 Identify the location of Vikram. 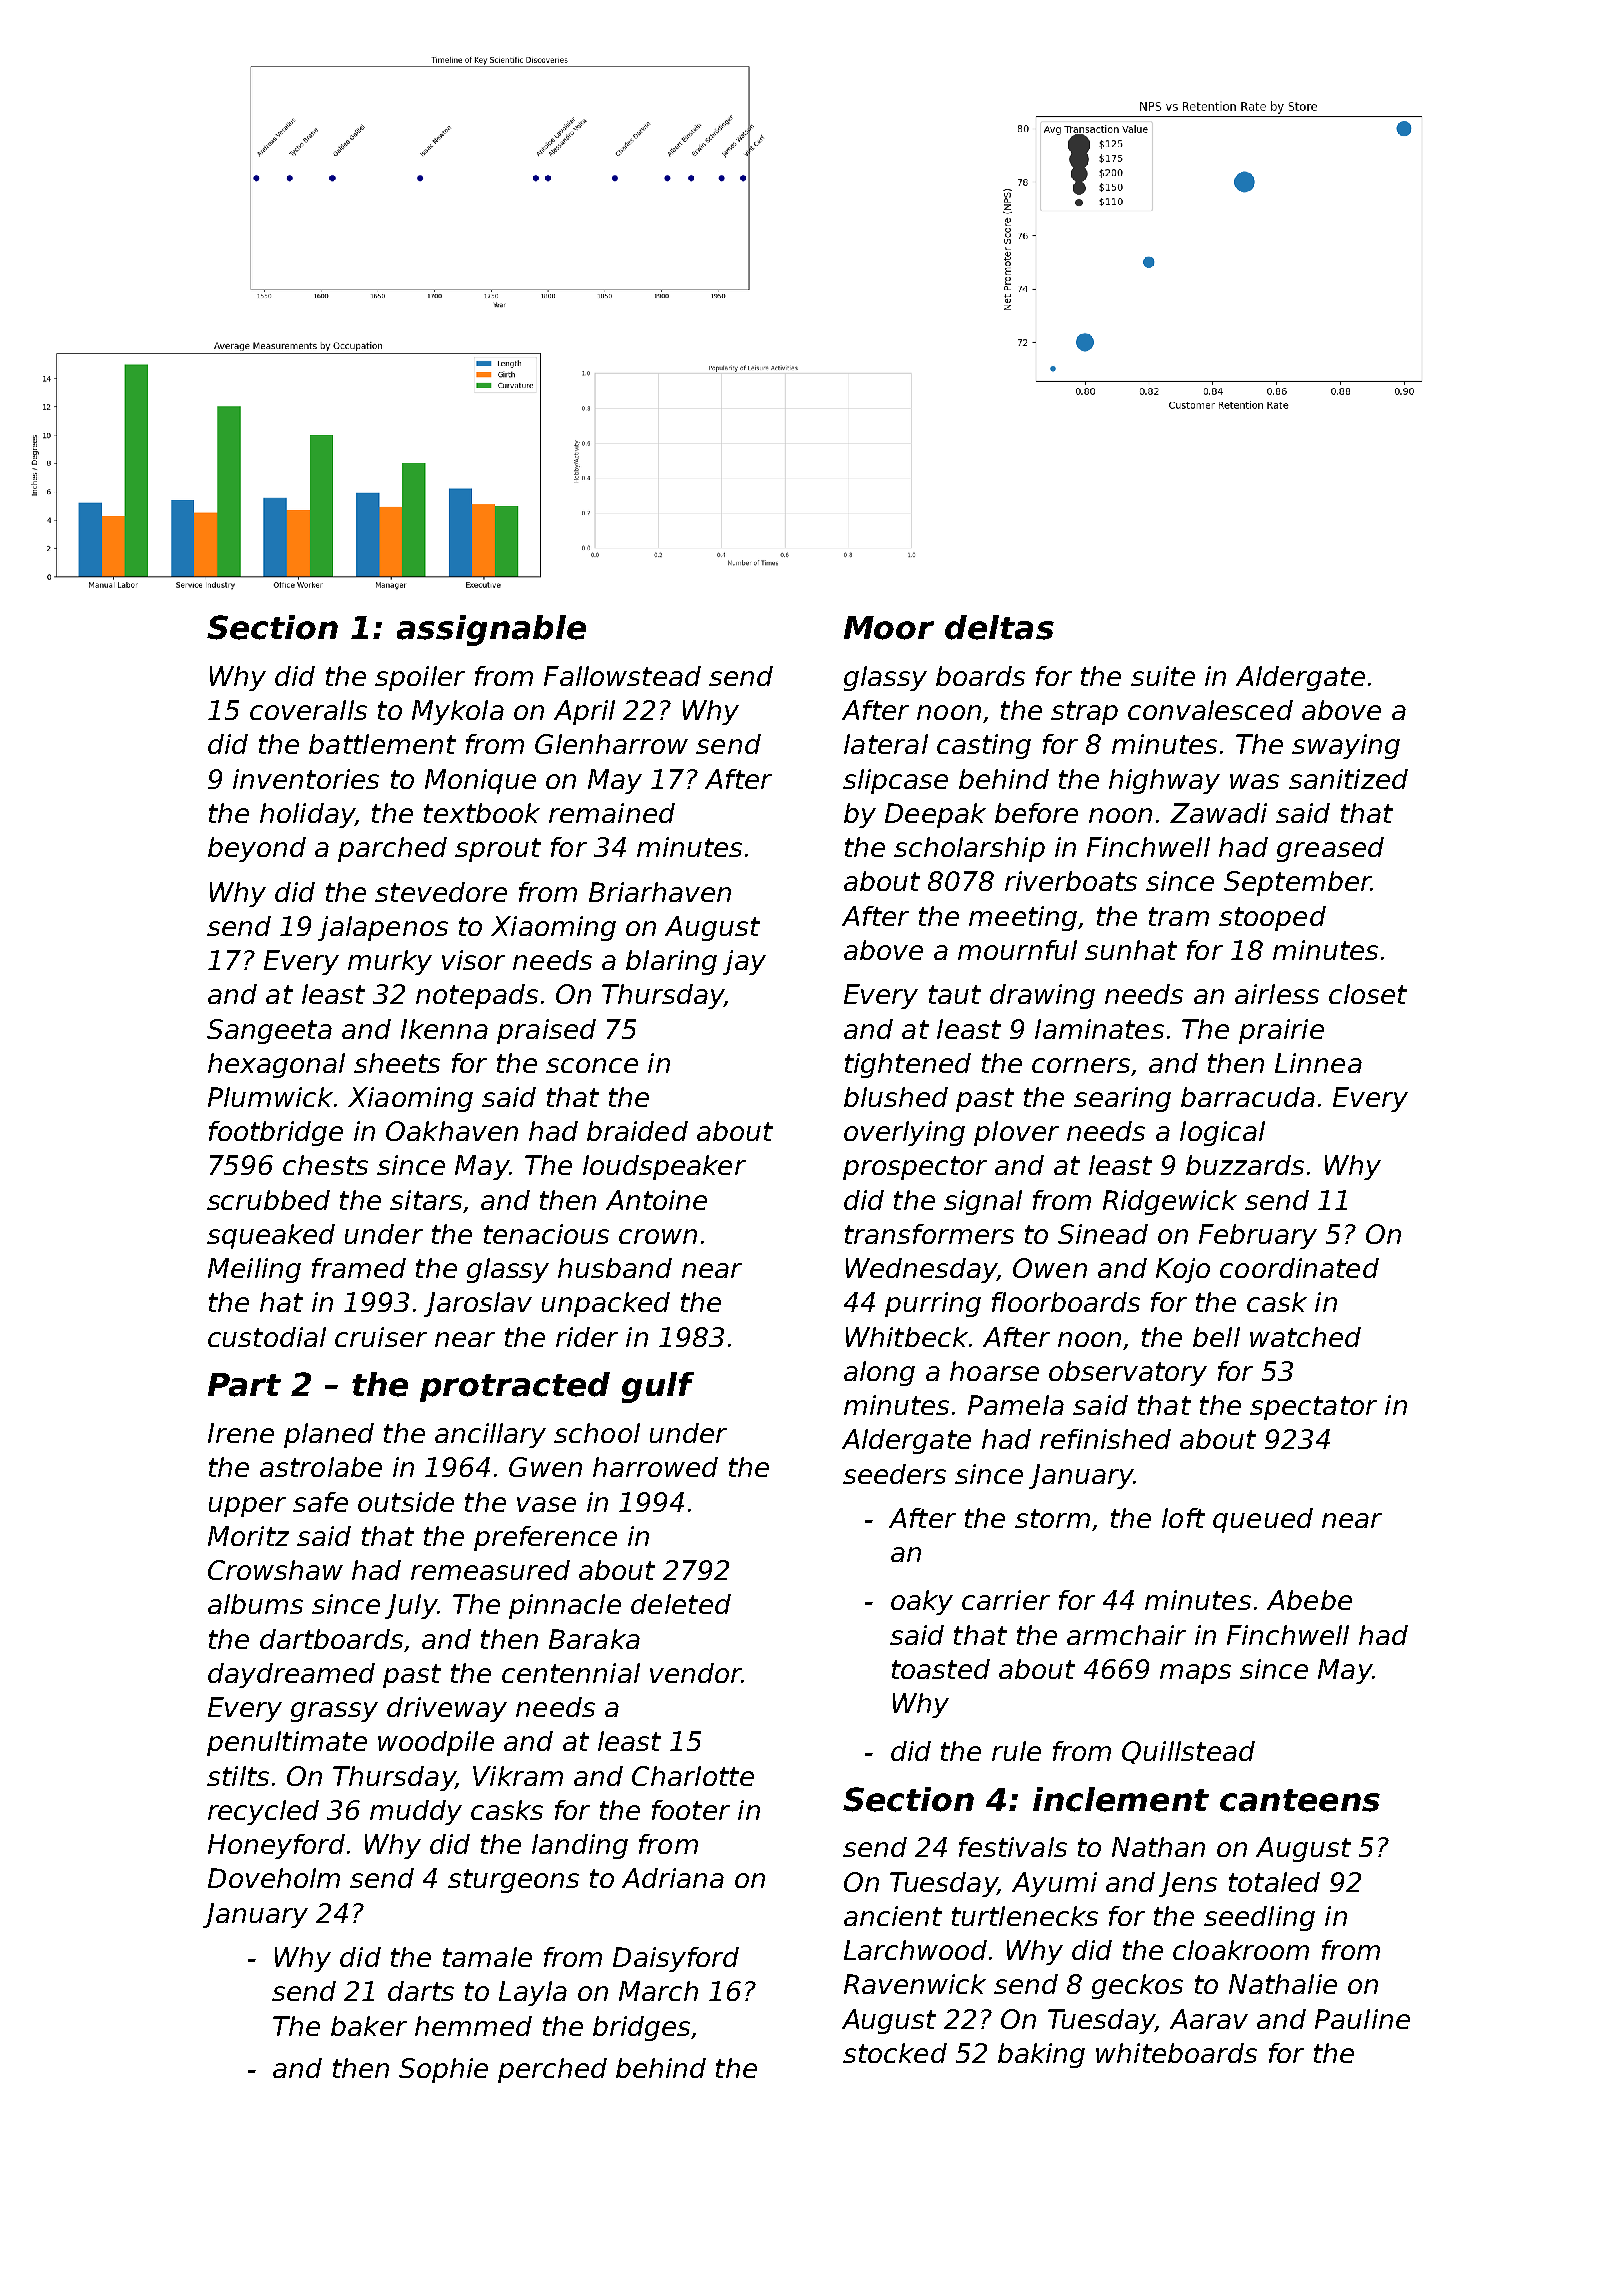
(518, 1776).
